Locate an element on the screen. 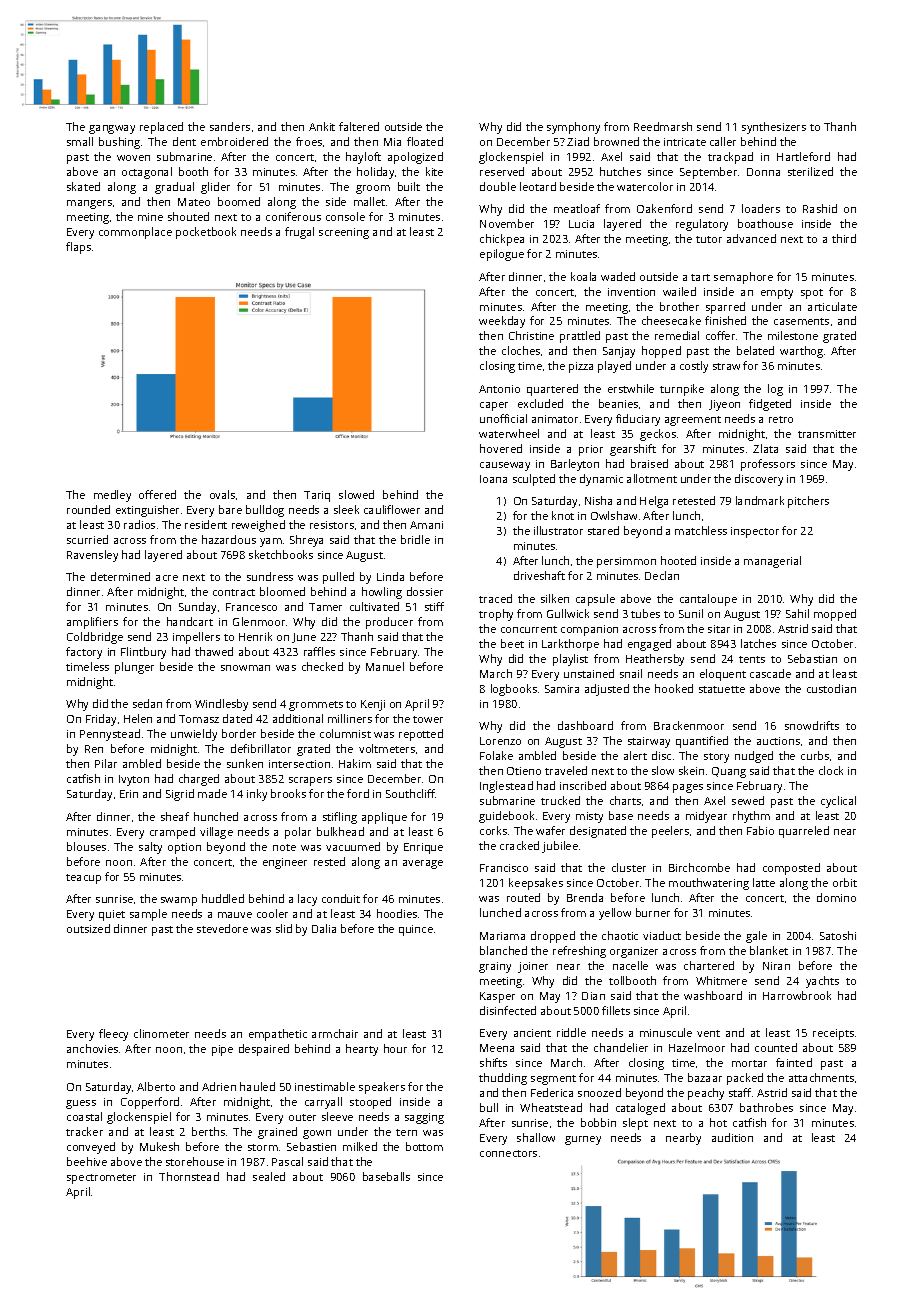 The width and height of the screenshot is (924, 1308). orbit is located at coordinates (845, 882).
